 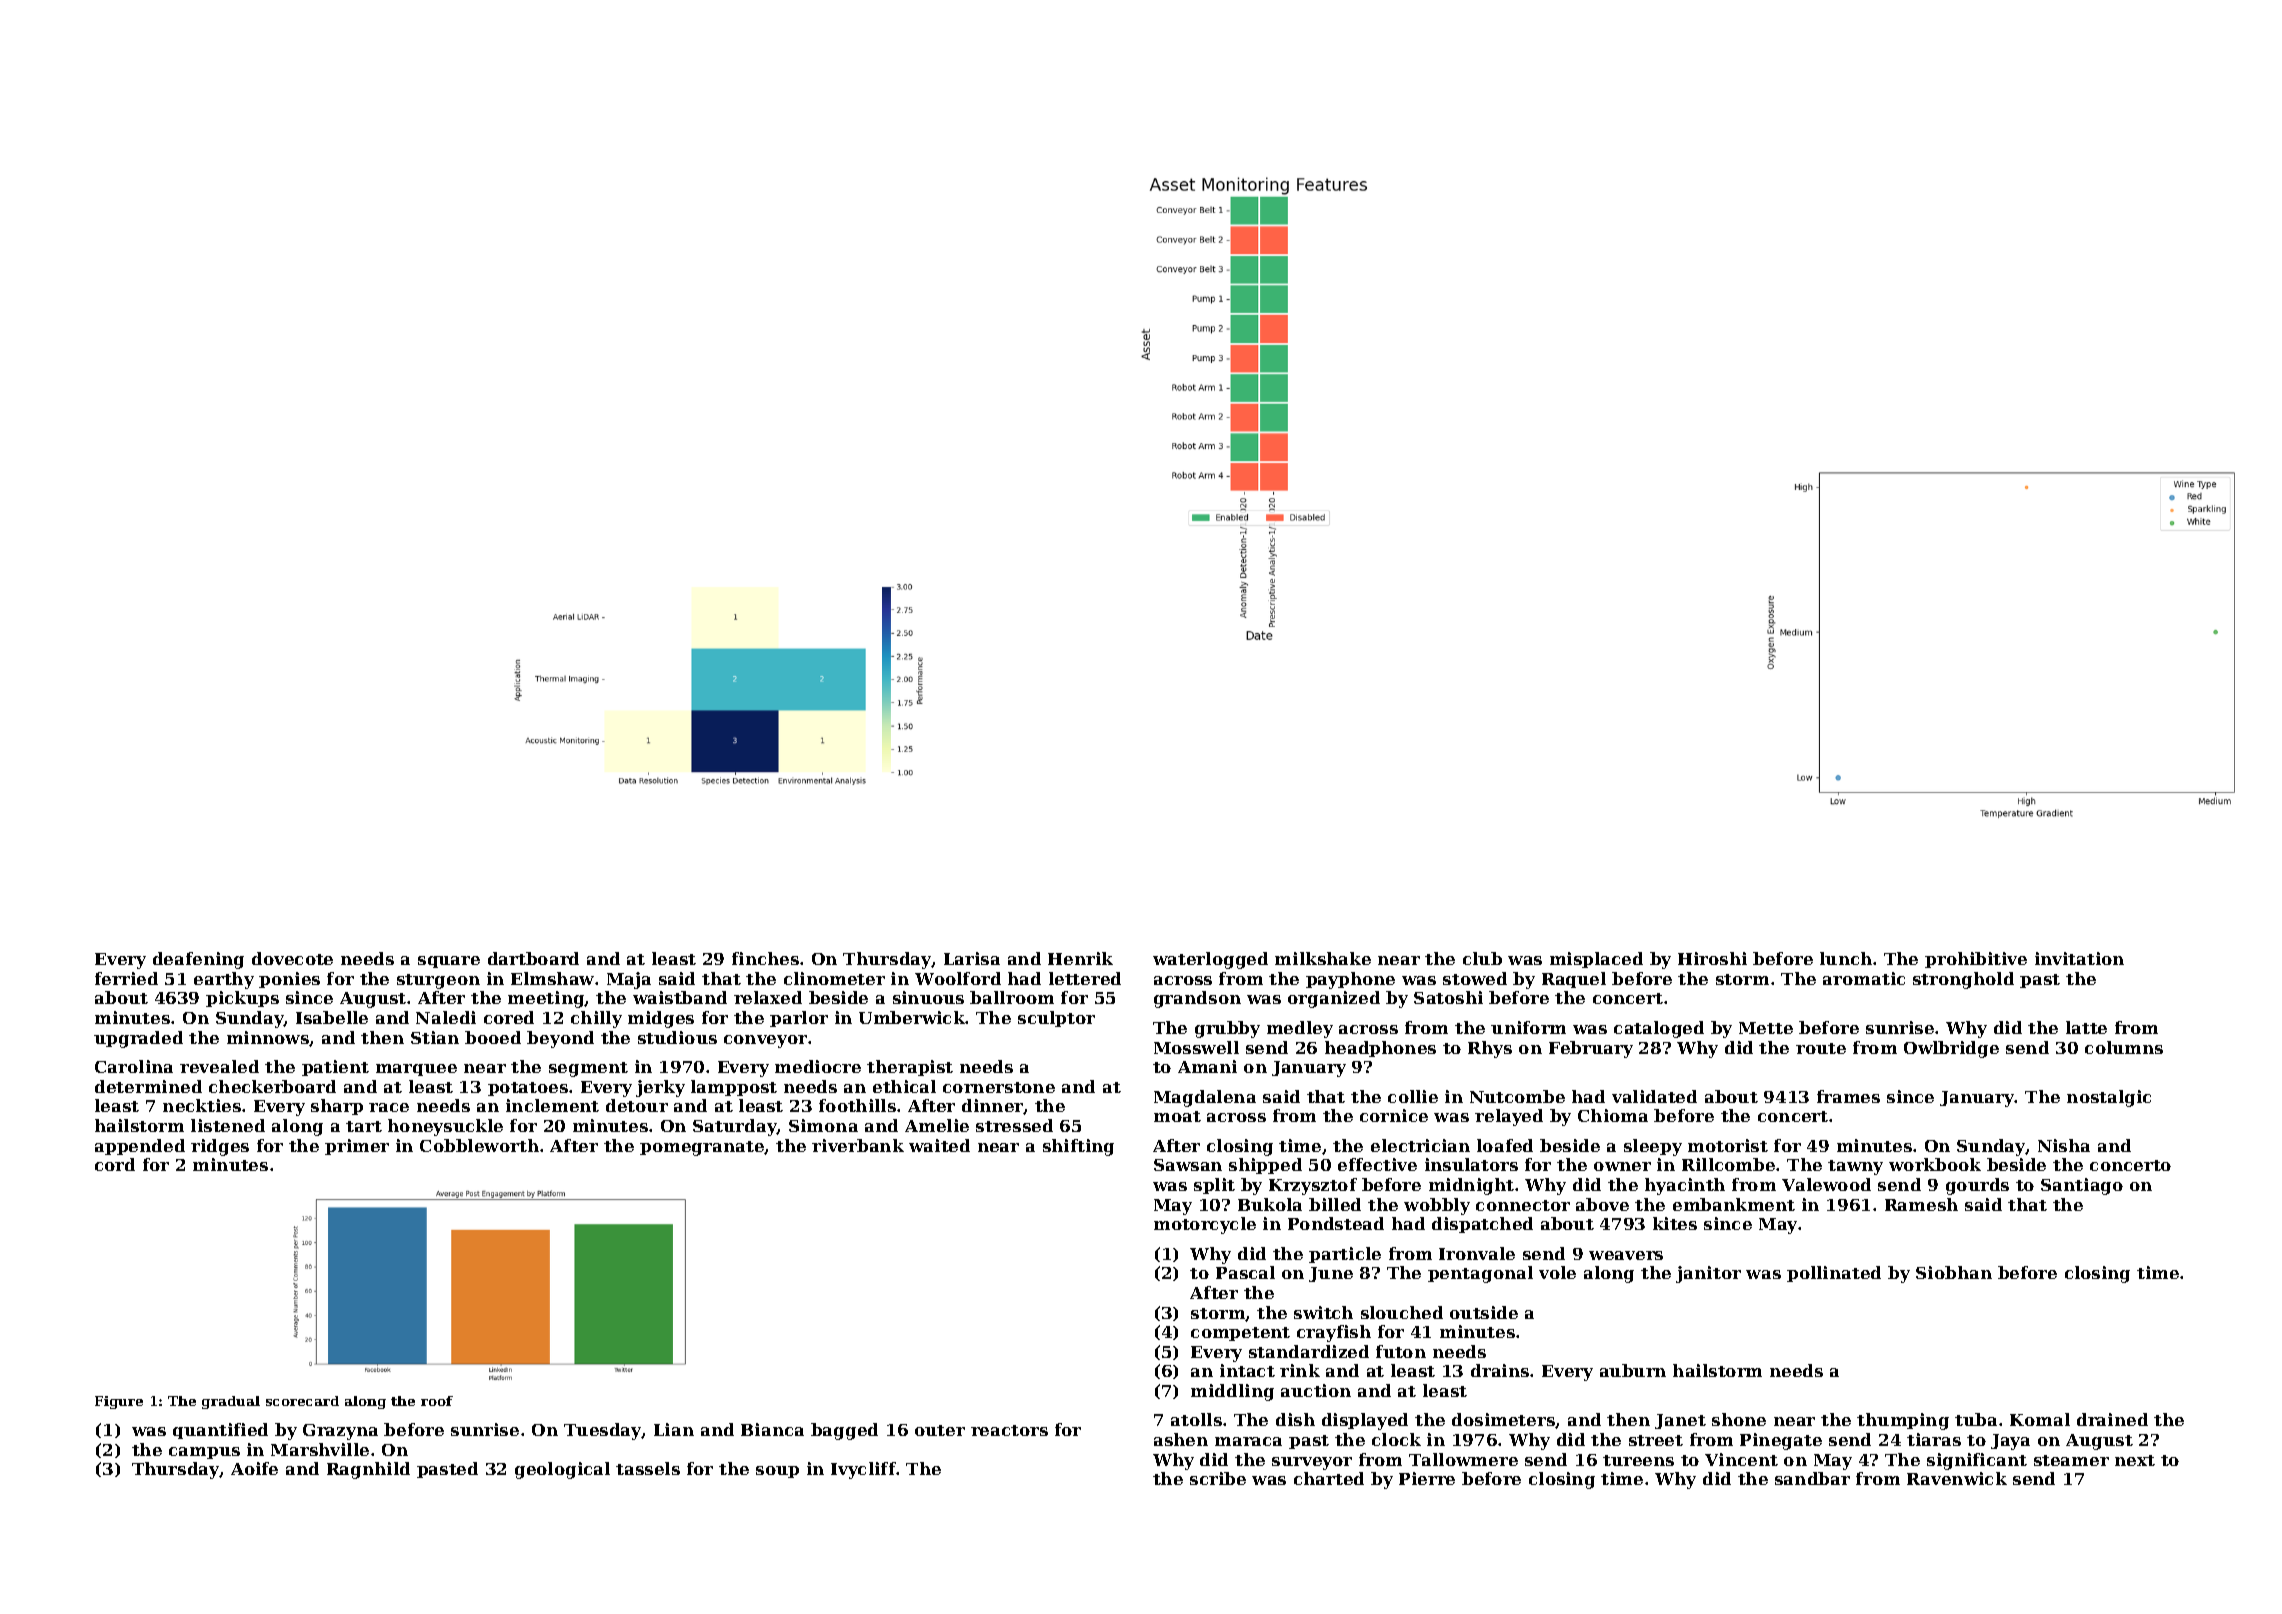 What do you see at coordinates (1078, 1147) in the document?
I see `shifting` at bounding box center [1078, 1147].
